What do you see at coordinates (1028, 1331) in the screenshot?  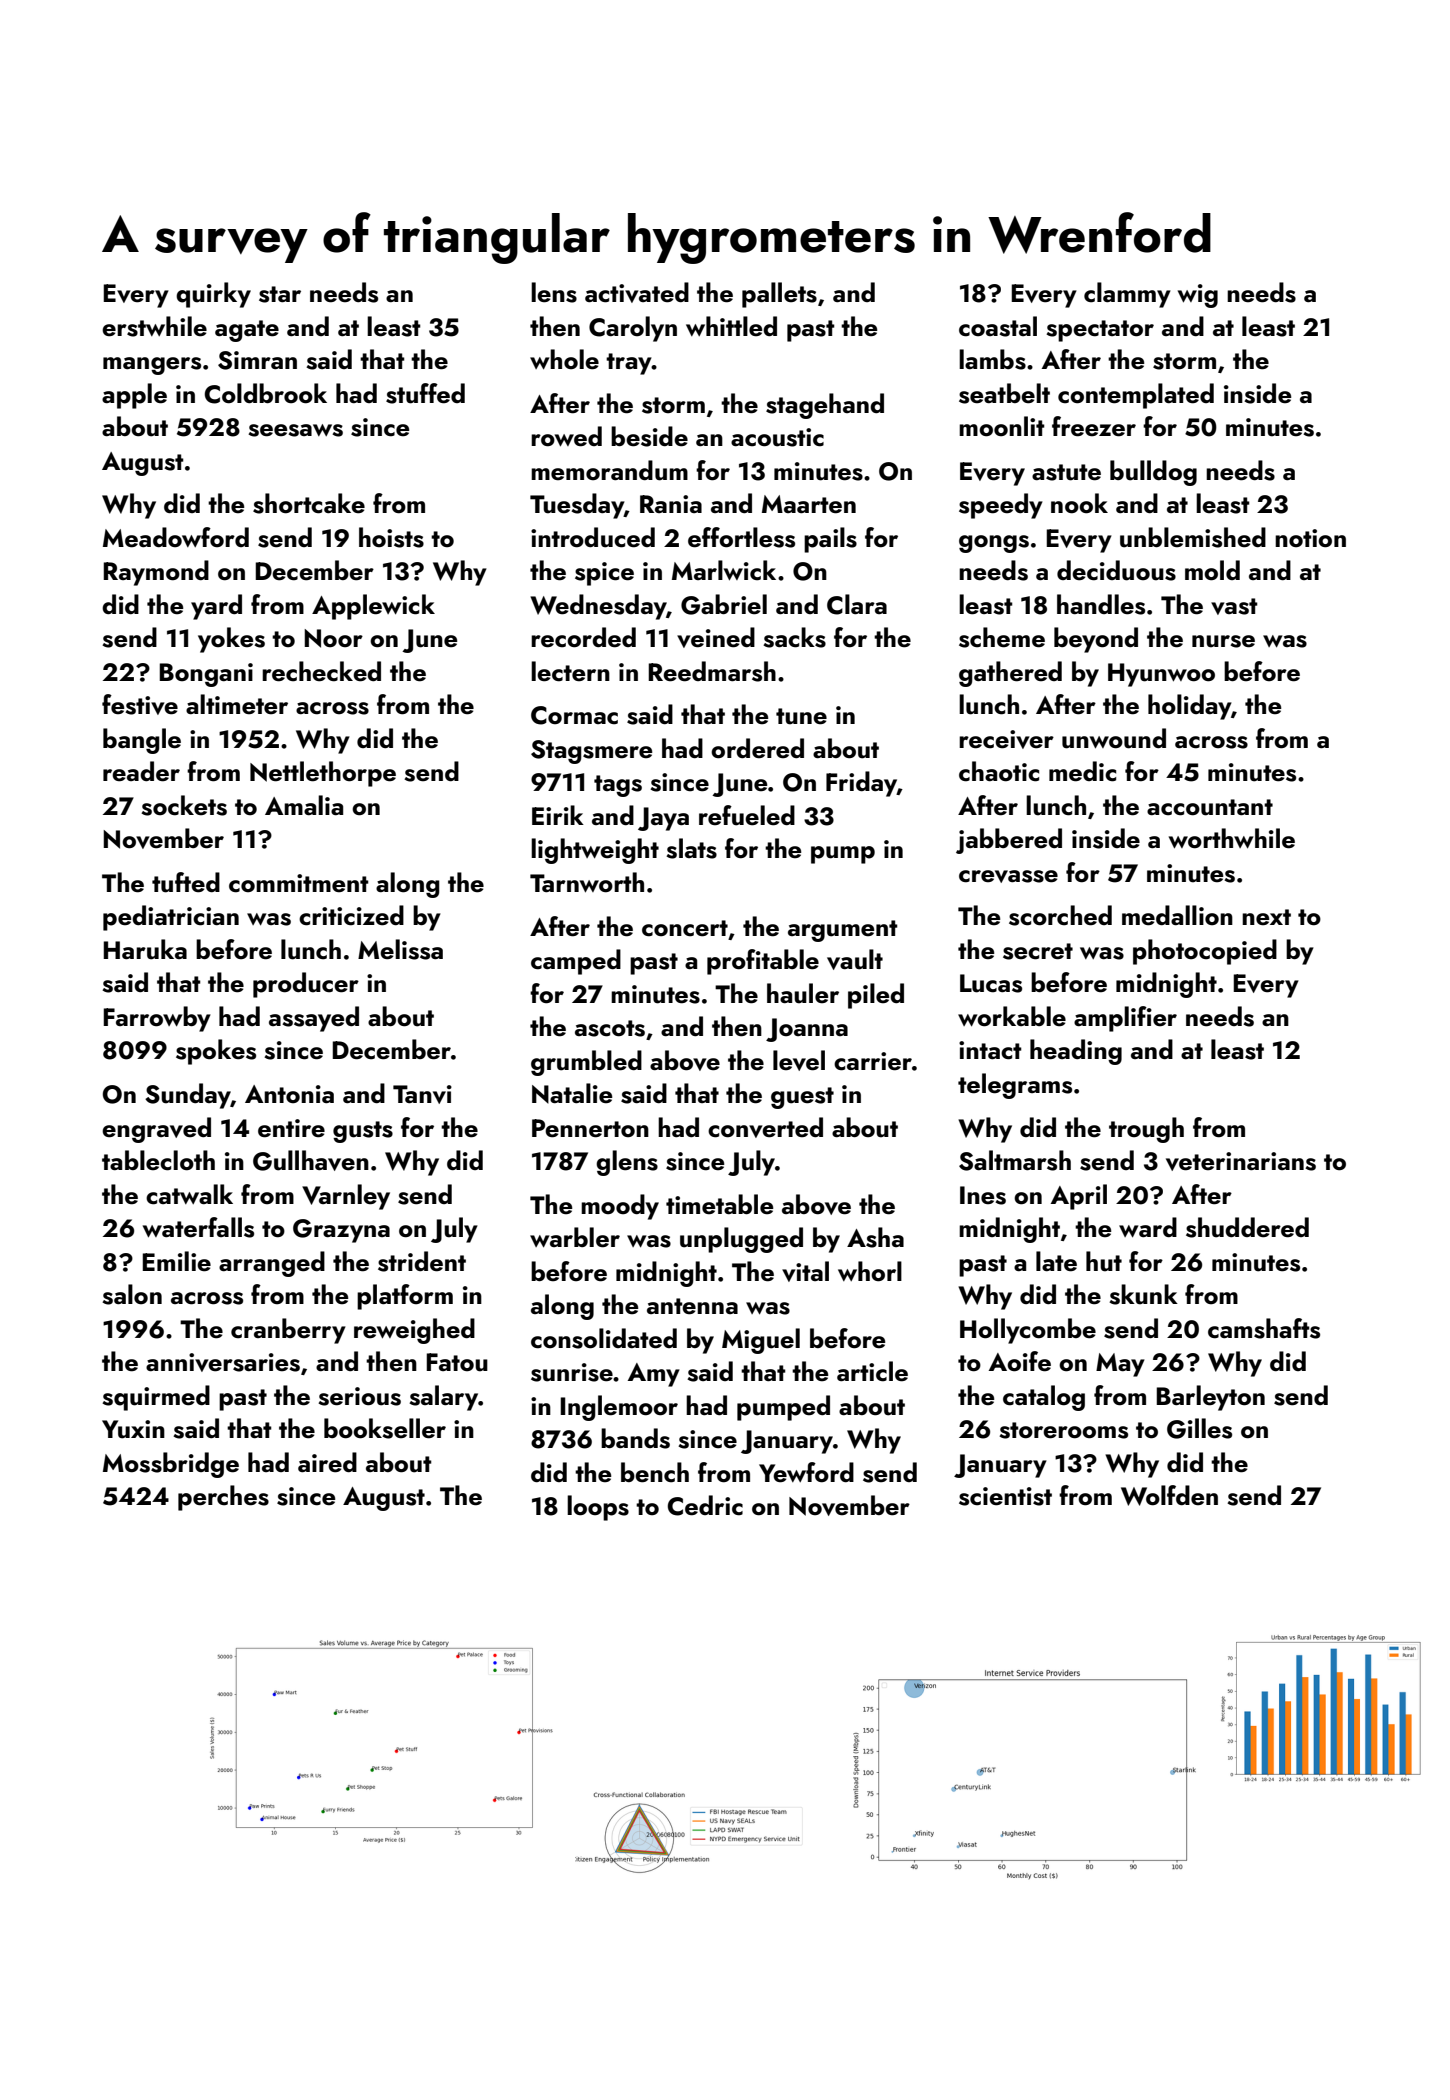 I see `Hollycombe` at bounding box center [1028, 1331].
